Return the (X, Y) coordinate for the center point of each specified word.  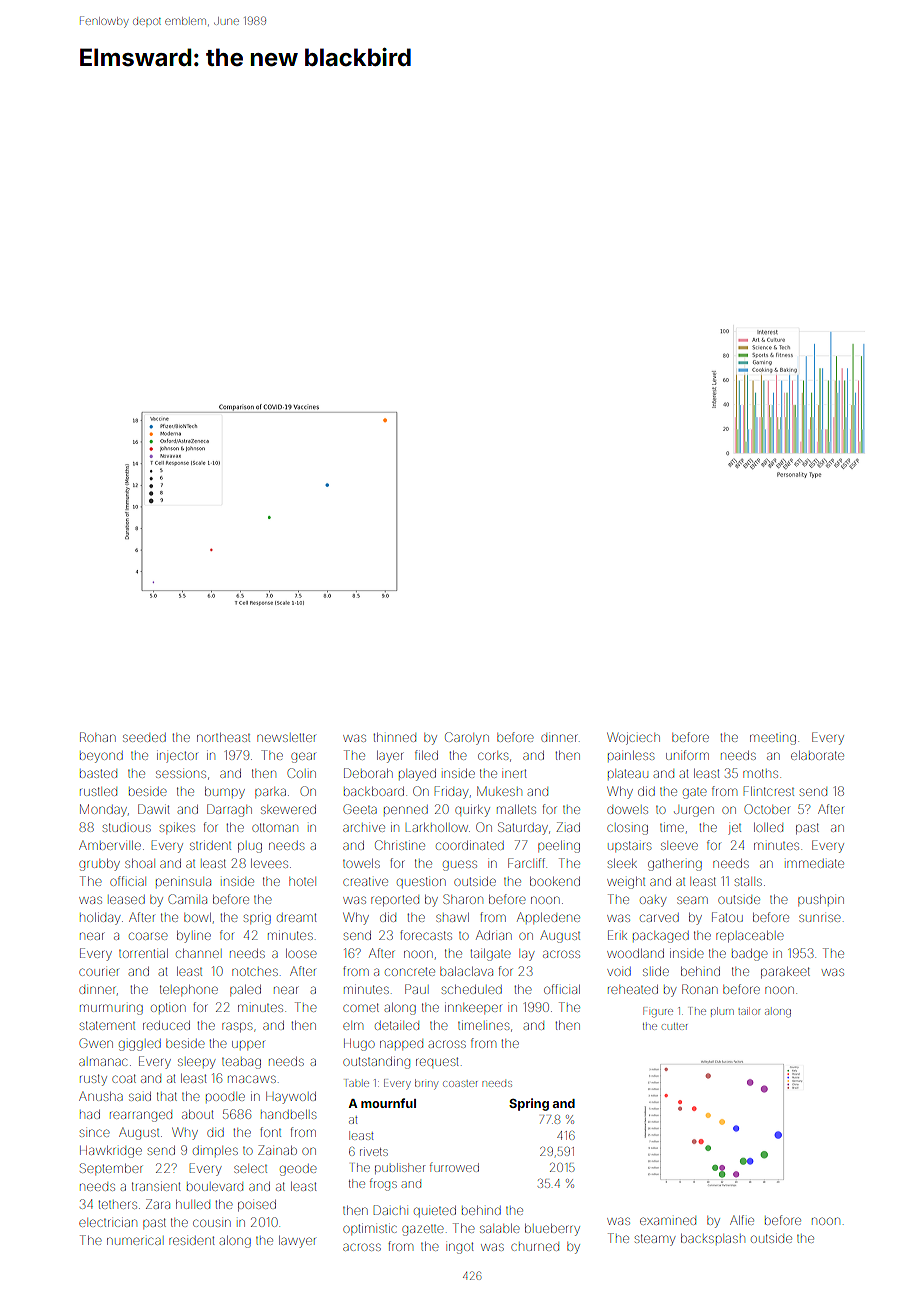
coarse (148, 936)
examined (668, 1221)
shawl (452, 917)
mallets (516, 809)
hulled (193, 1204)
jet (735, 829)
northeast (223, 737)
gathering (675, 865)
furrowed (454, 1167)
